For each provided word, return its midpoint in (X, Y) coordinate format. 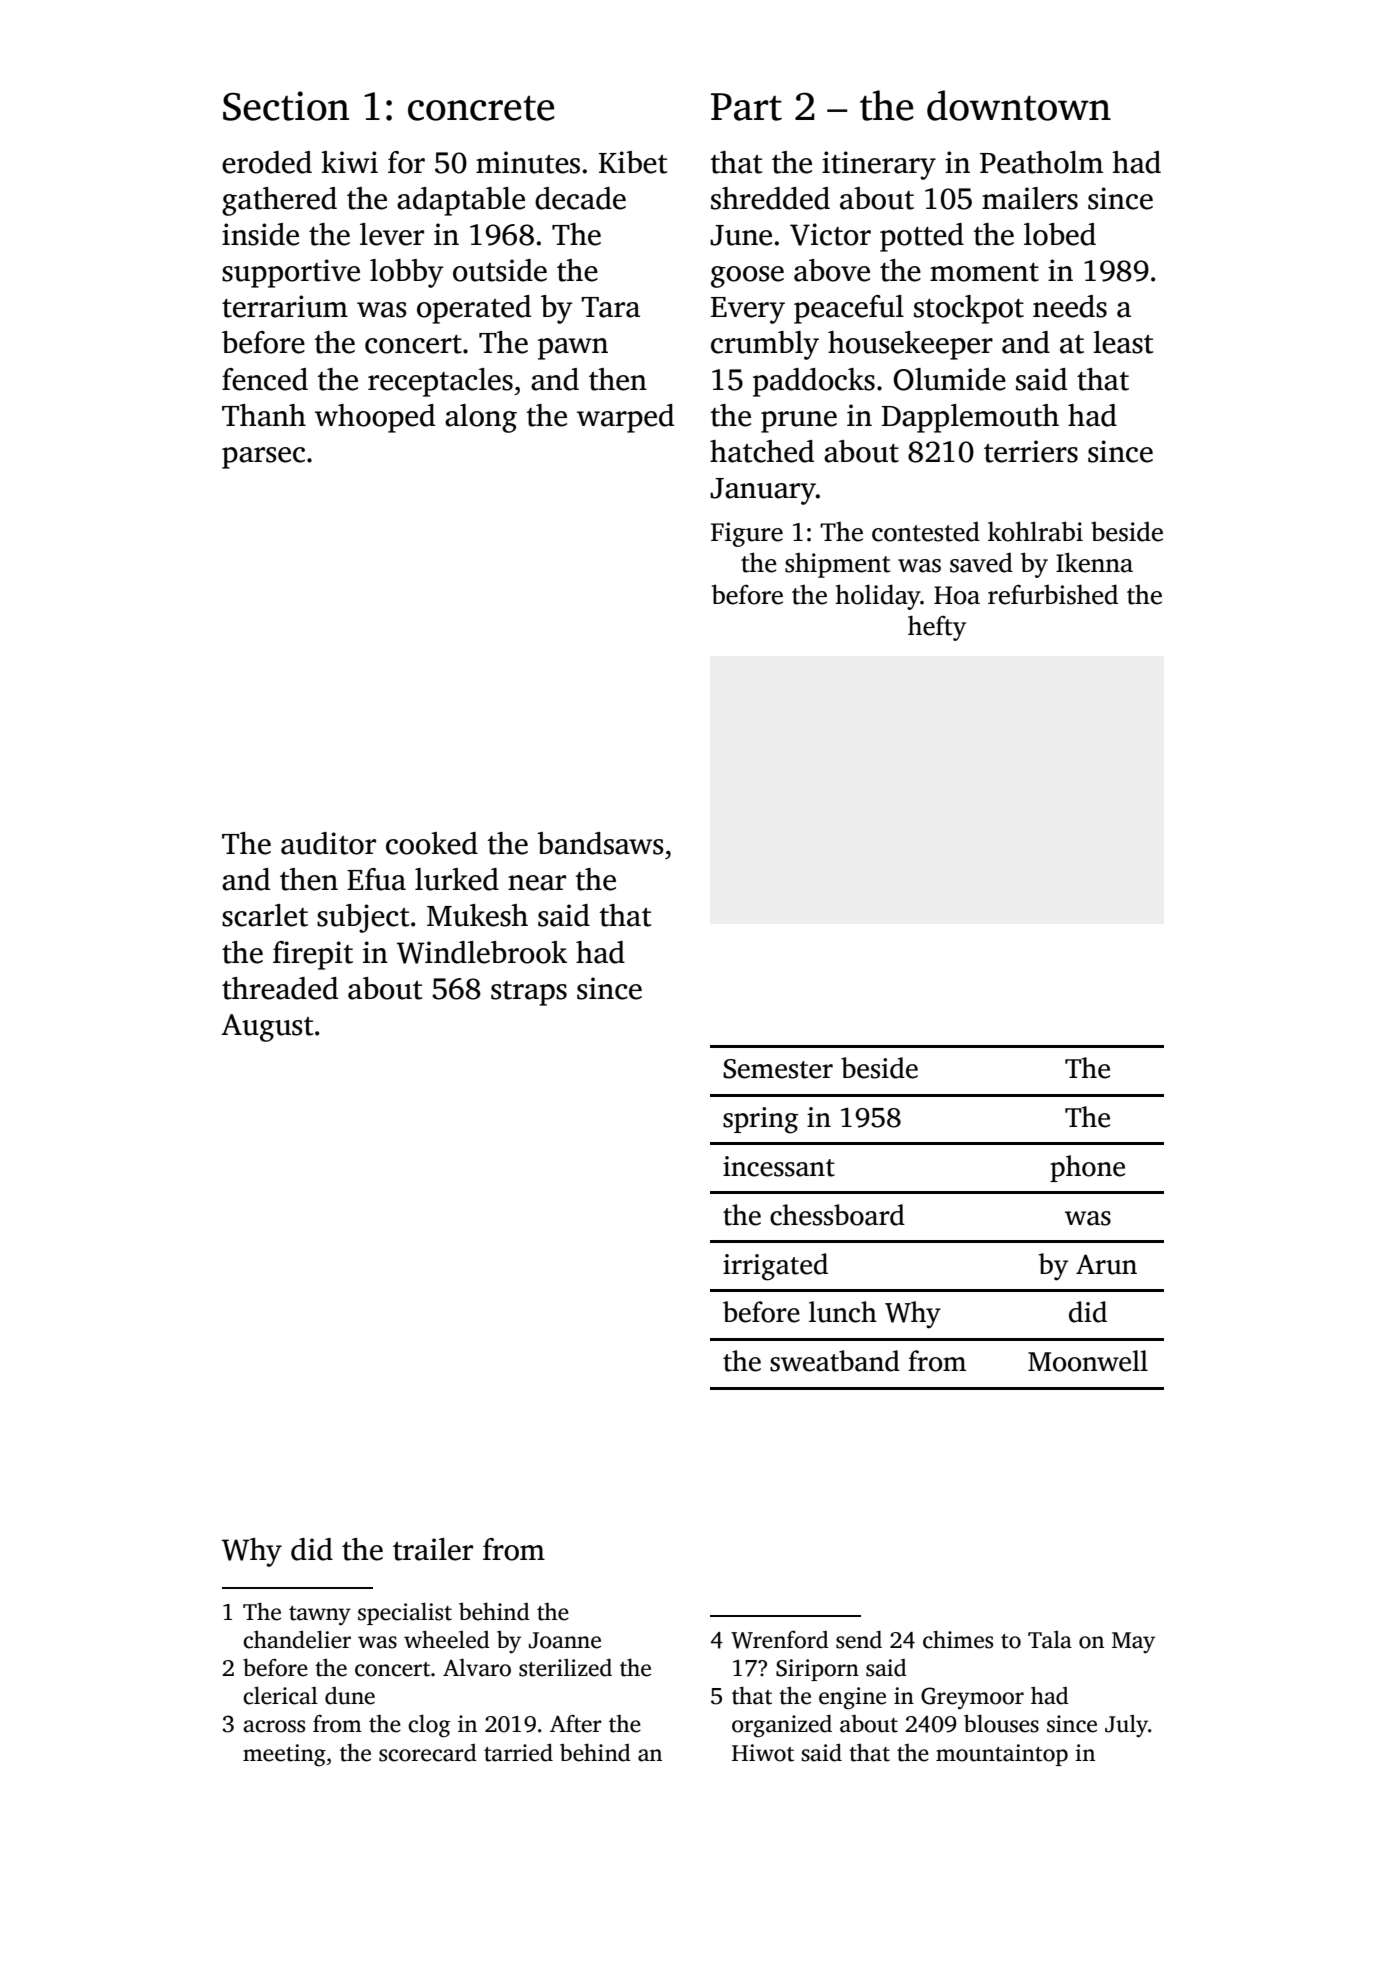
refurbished (1053, 594)
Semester (778, 1069)
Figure (747, 534)
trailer (433, 1549)
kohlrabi (1035, 531)
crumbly (765, 345)
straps (529, 993)
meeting (284, 1755)
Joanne (565, 1640)
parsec (263, 458)
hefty (937, 628)
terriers (1031, 451)
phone (1087, 1168)
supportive (291, 273)
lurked (457, 879)
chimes (958, 1639)
